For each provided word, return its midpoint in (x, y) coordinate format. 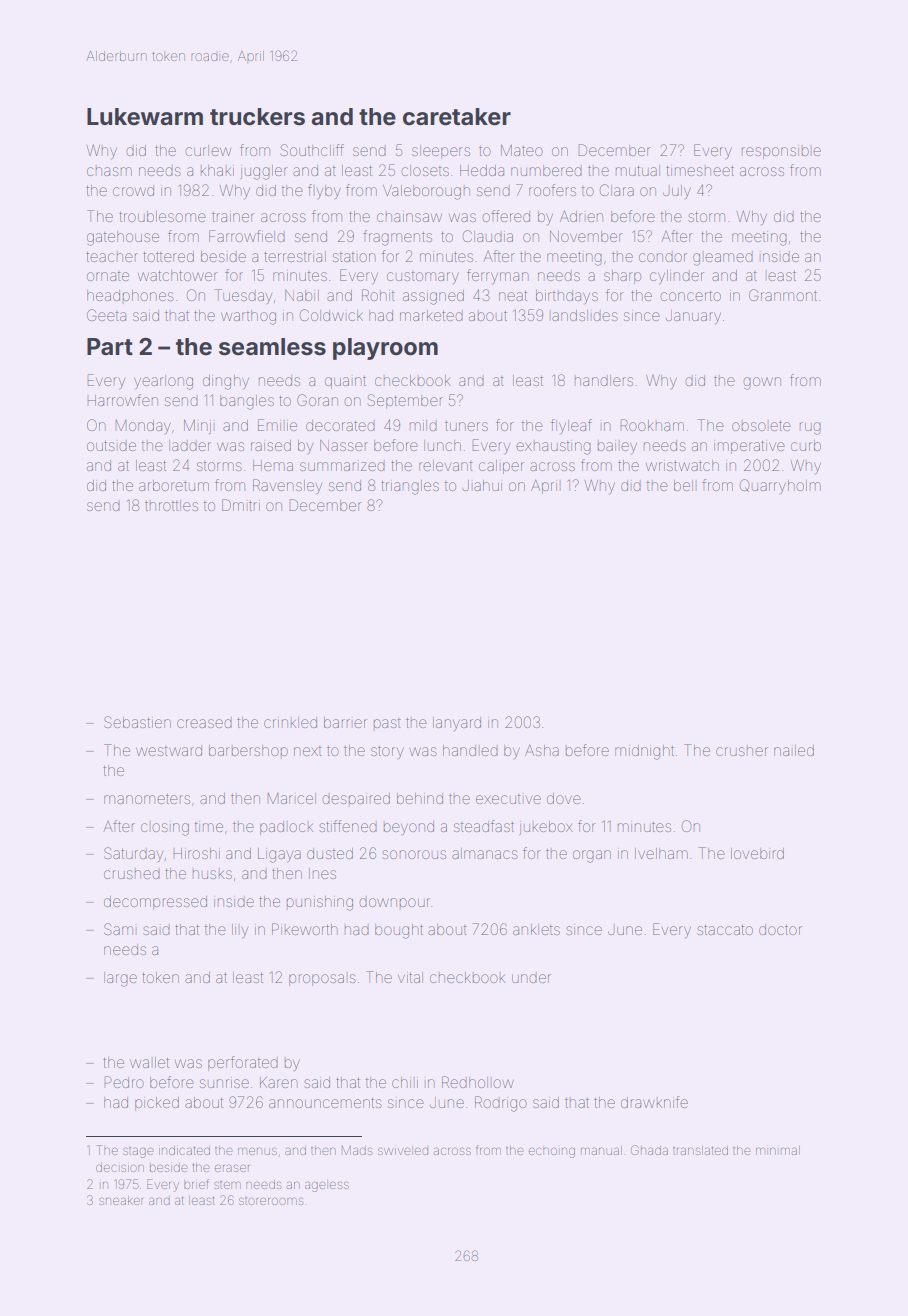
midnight (644, 752)
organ (592, 856)
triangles (410, 487)
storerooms (271, 1201)
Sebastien (137, 722)
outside (111, 446)
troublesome (162, 216)
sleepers (441, 152)
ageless (327, 1186)
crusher (742, 751)
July (677, 192)
